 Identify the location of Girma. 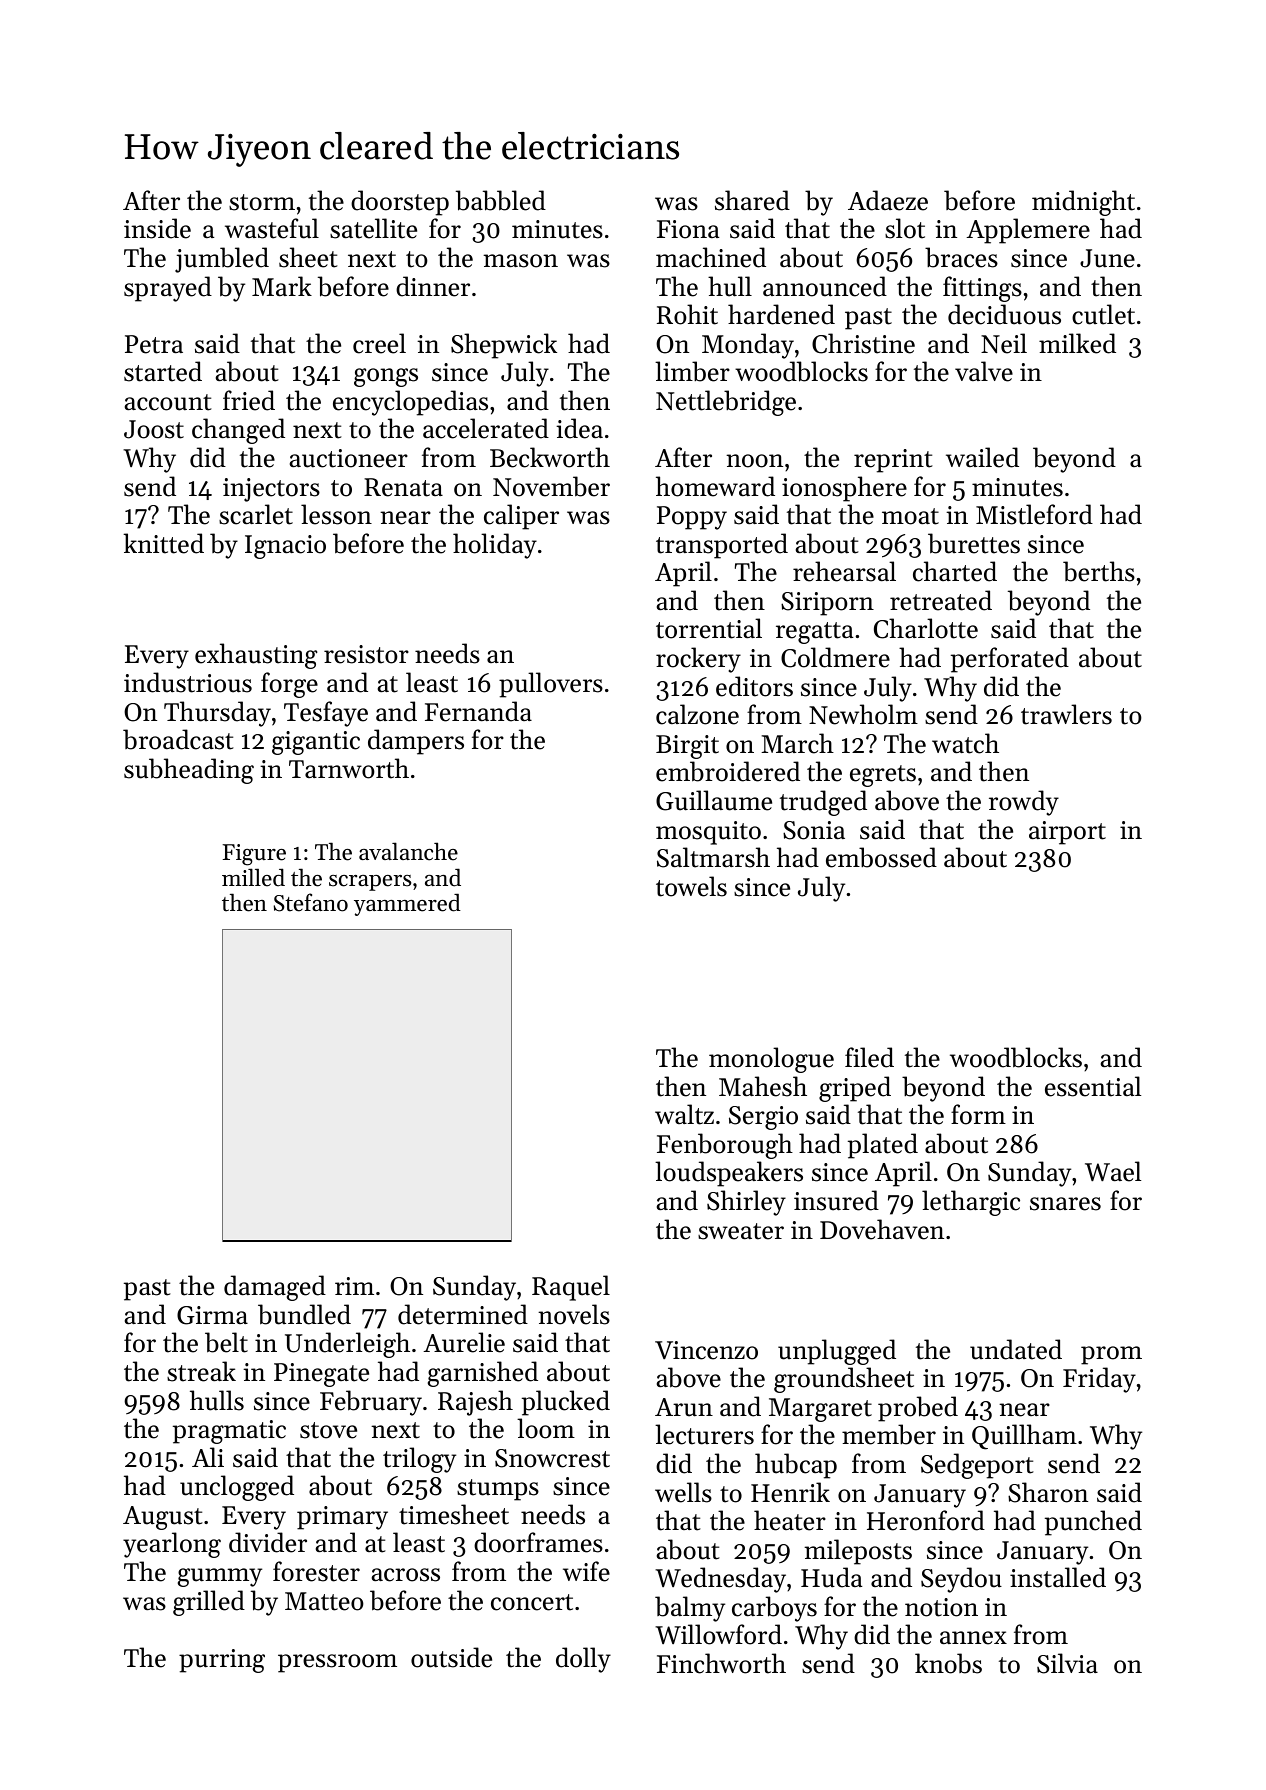
(212, 1315).
